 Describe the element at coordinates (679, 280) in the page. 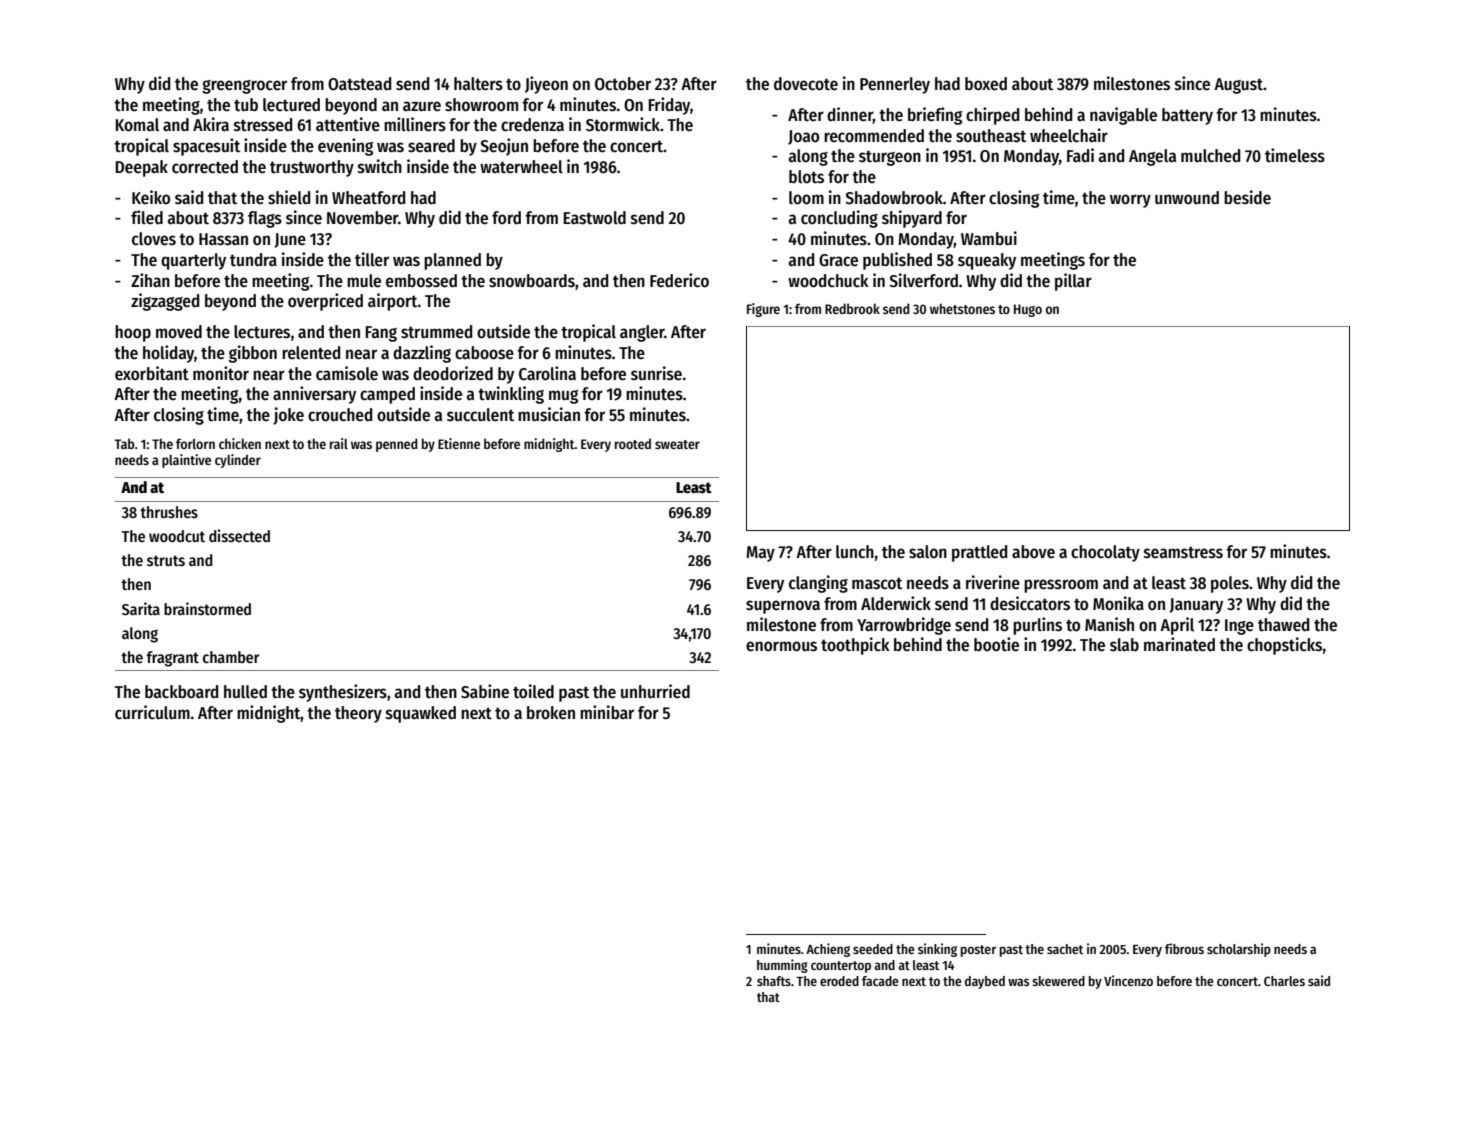

I see `Federico` at that location.
